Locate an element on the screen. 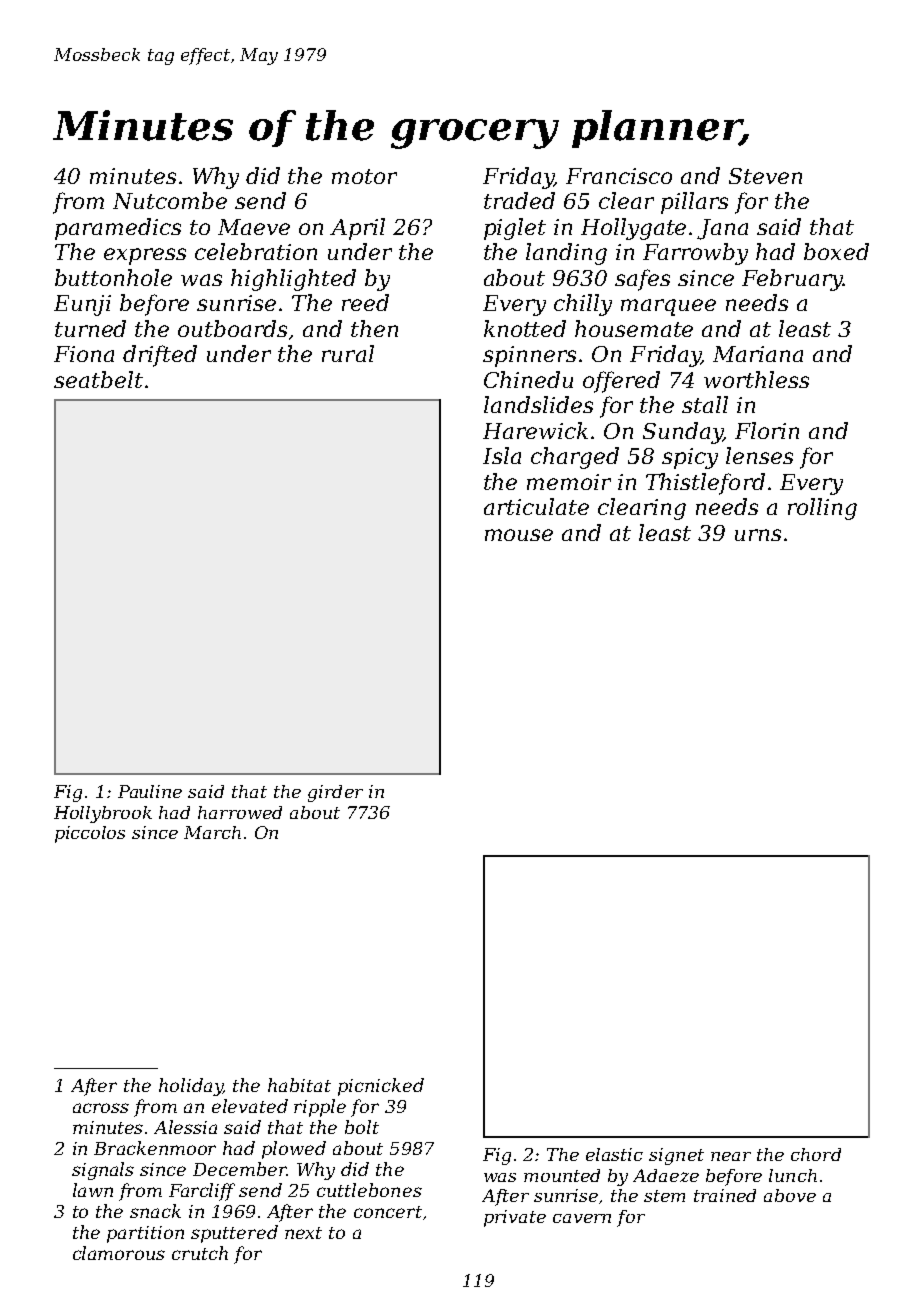 The height and width of the screenshot is (1314, 924). private is located at coordinates (515, 1218).
